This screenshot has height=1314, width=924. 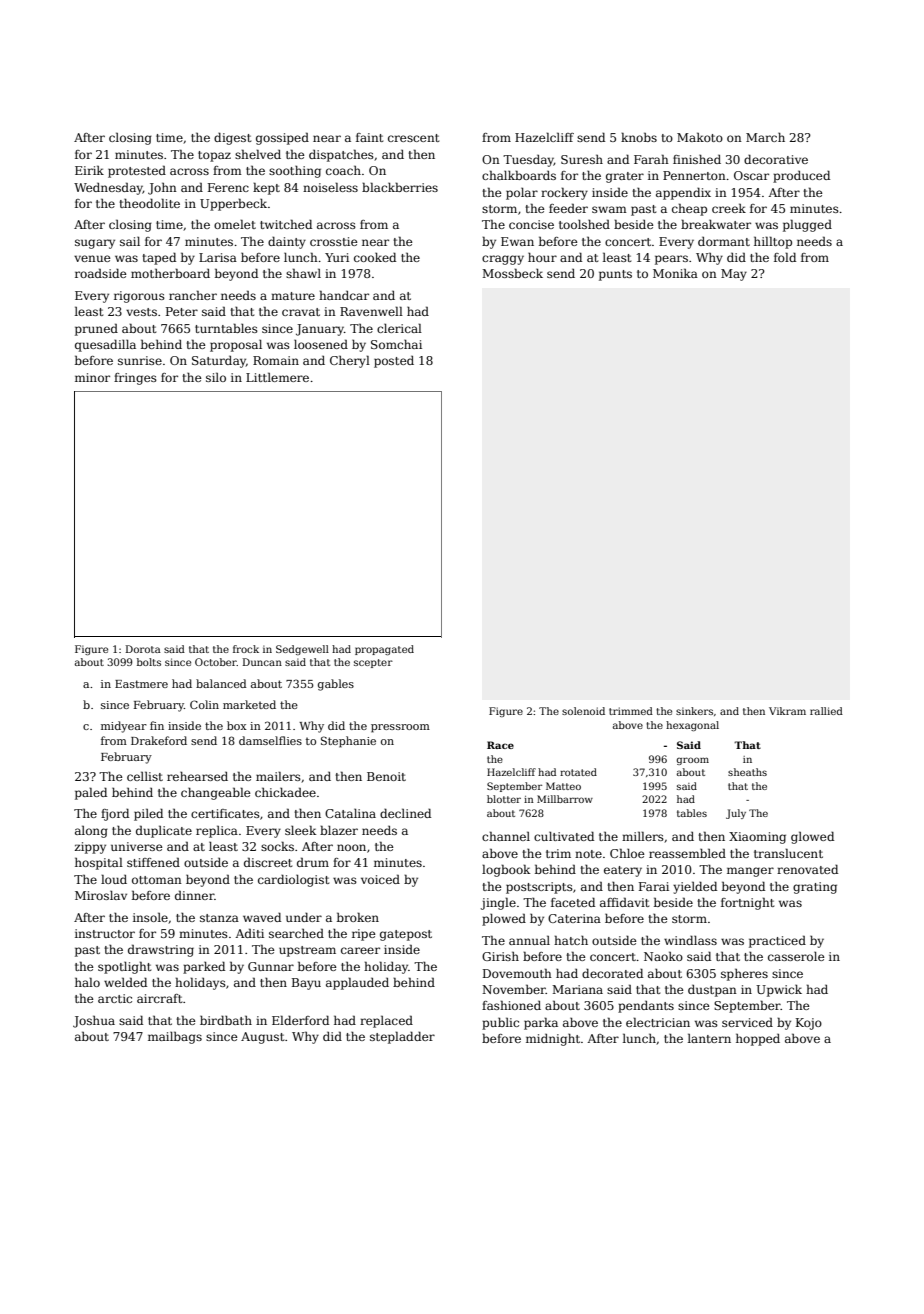 I want to click on August, so click(x=262, y=1038).
